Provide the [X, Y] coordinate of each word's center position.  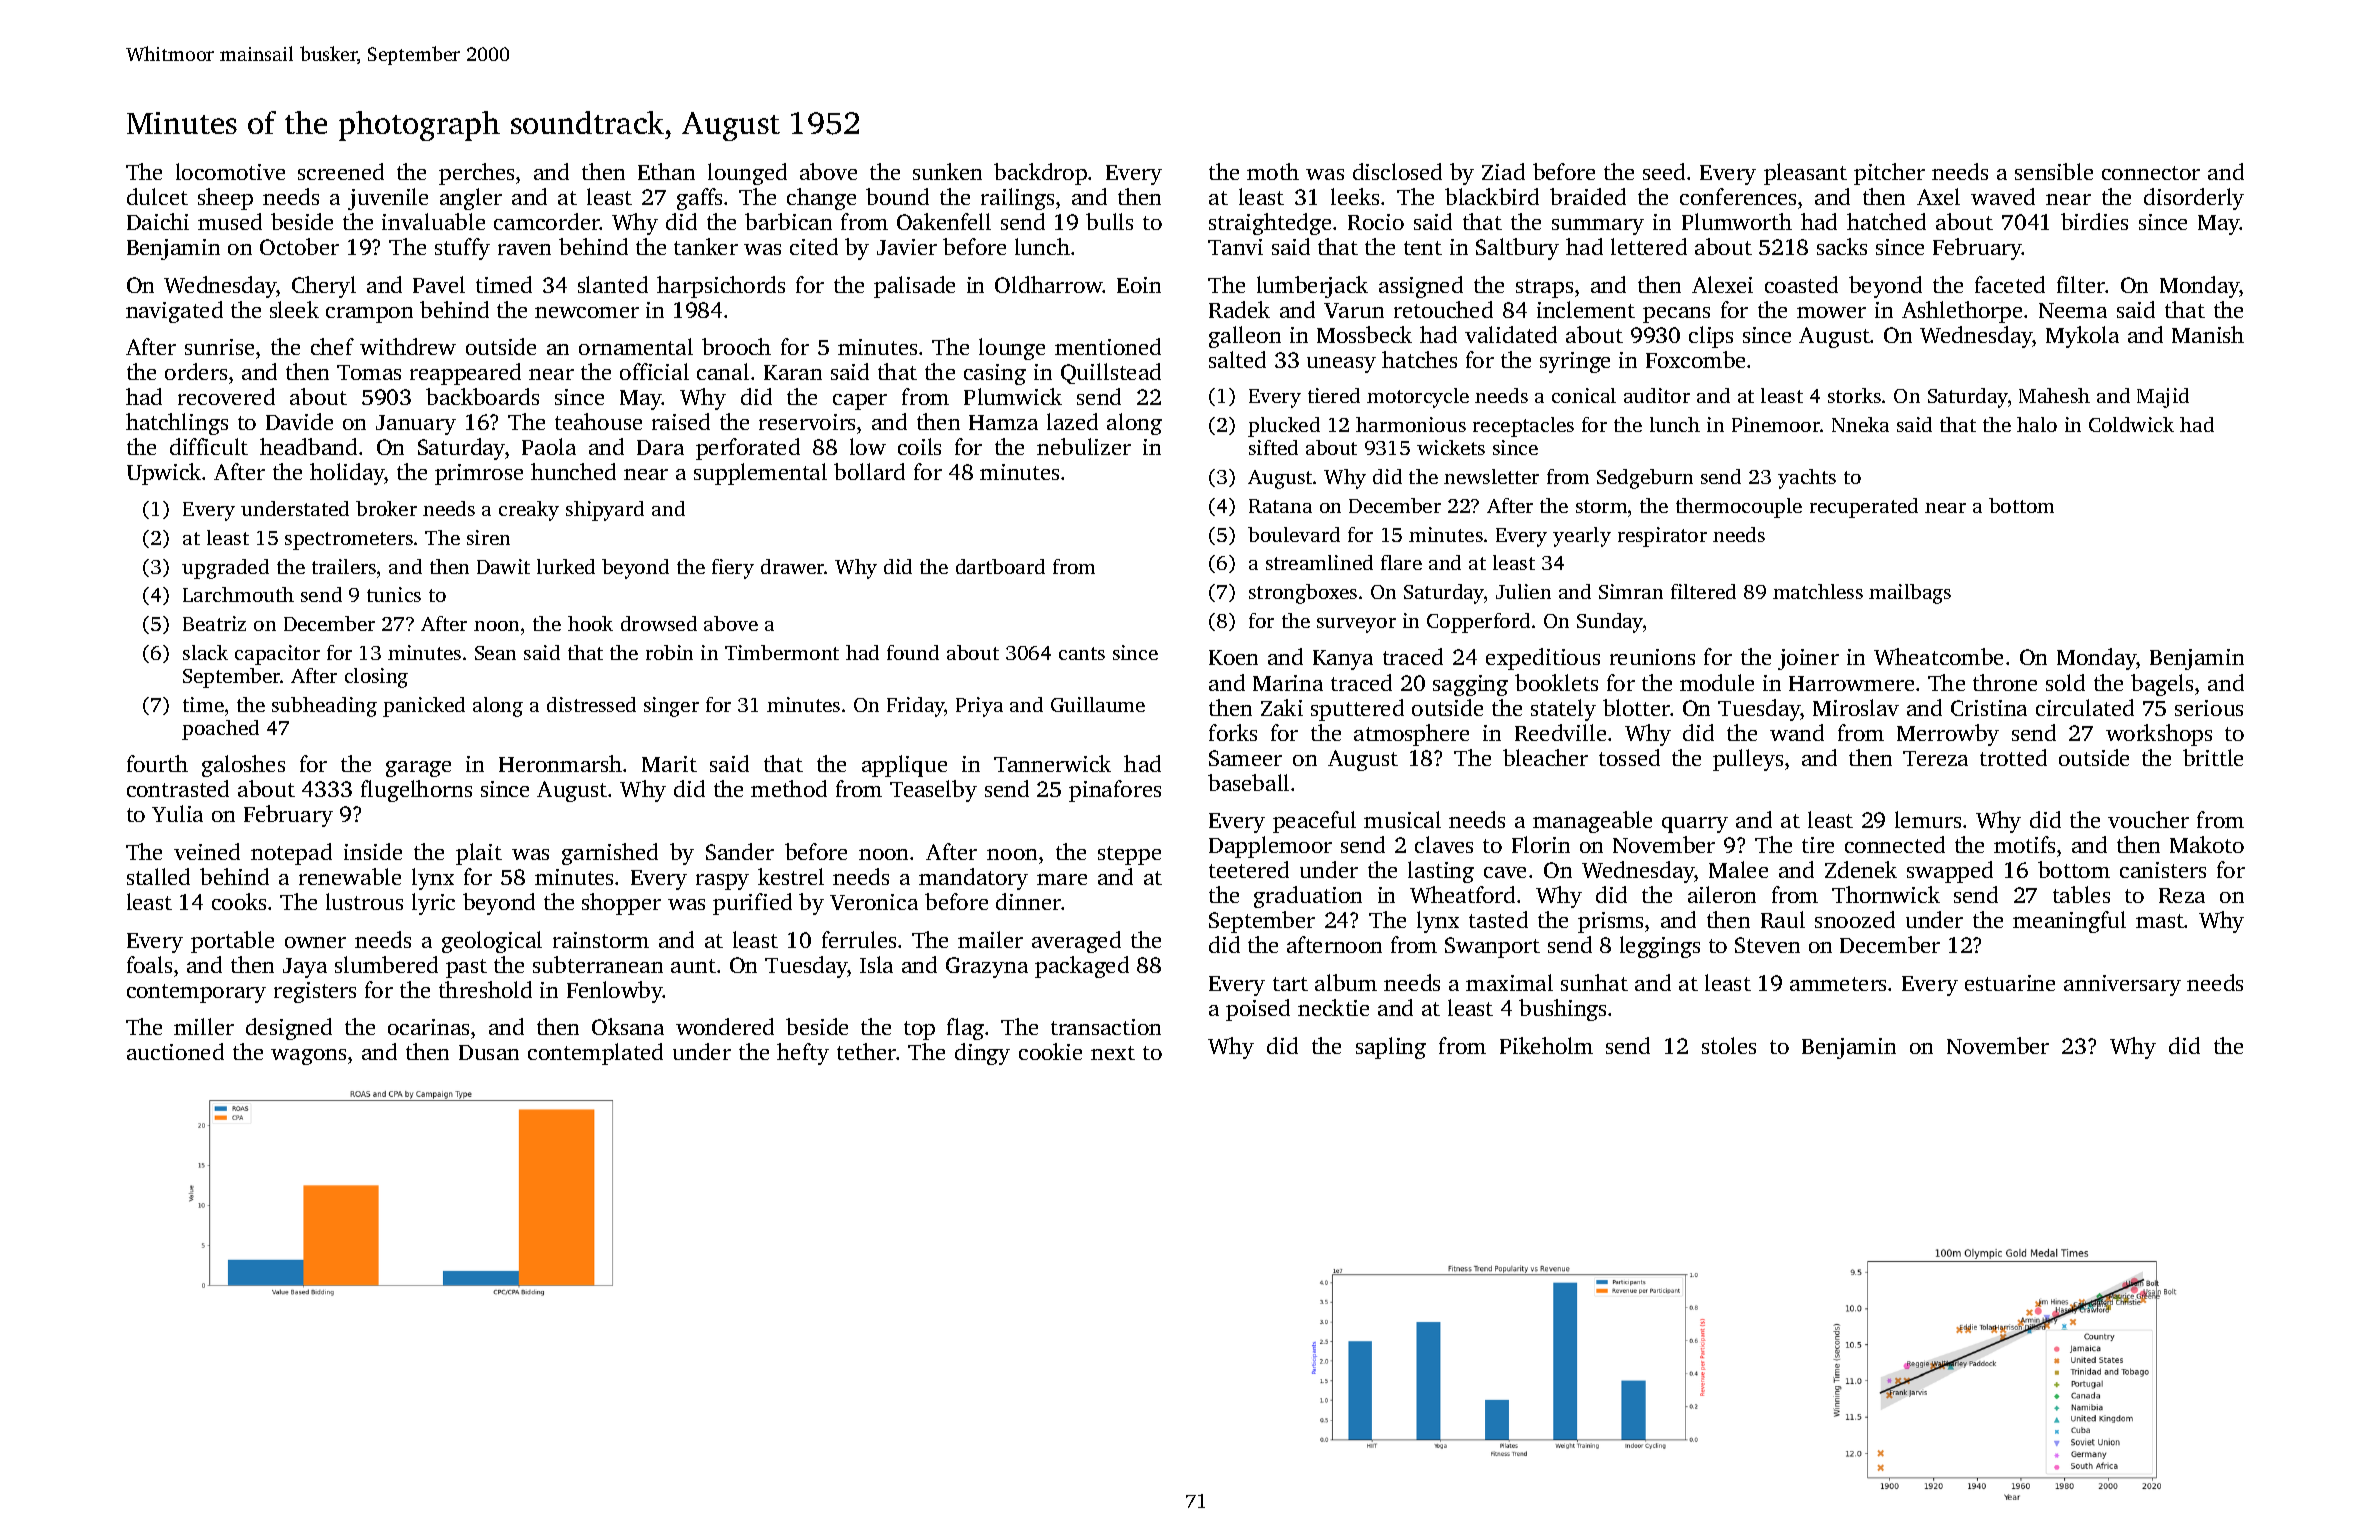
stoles [1729, 1045]
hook [590, 623]
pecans [1676, 315]
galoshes [243, 766]
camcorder [547, 221]
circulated [2085, 707]
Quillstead [1111, 373]
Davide [299, 421]
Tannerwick [1052, 763]
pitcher [1889, 174]
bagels [2162, 685]
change [821, 199]
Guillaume [1098, 704]
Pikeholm [1546, 1045]
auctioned [175, 1051]
